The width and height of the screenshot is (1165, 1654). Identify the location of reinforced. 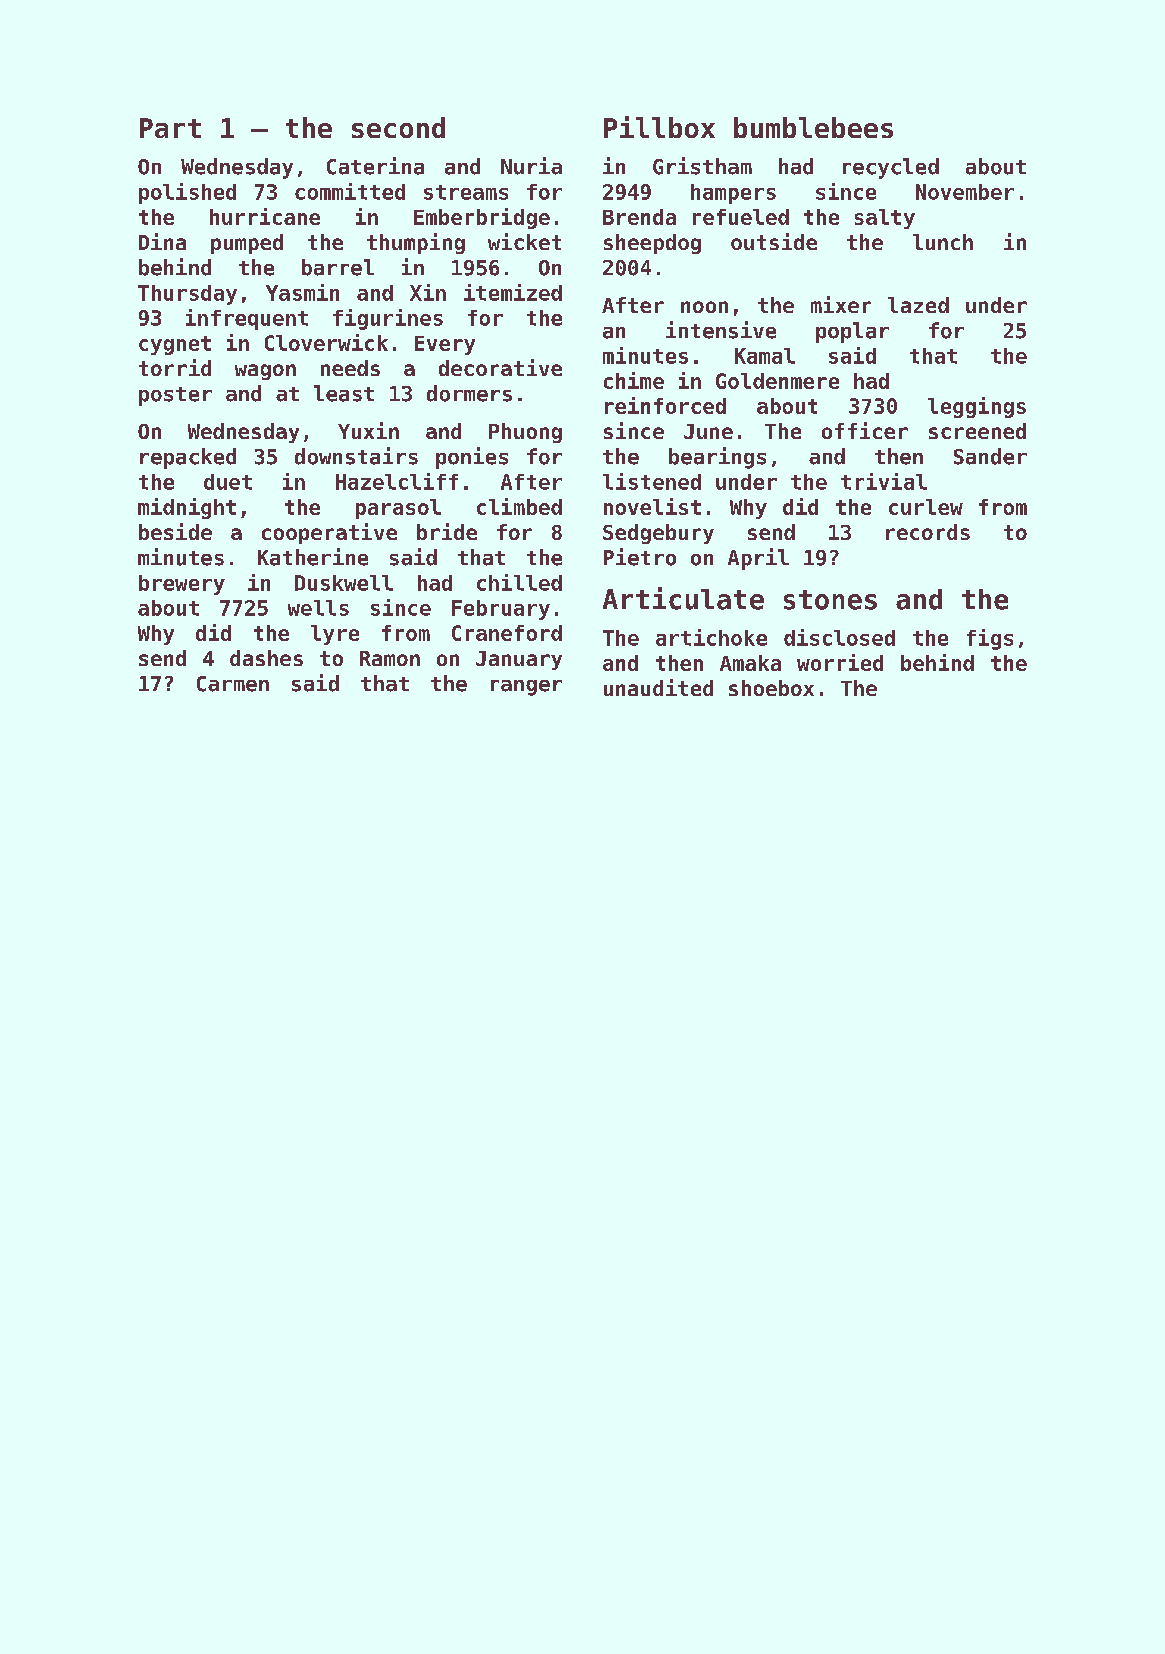
(665, 405).
